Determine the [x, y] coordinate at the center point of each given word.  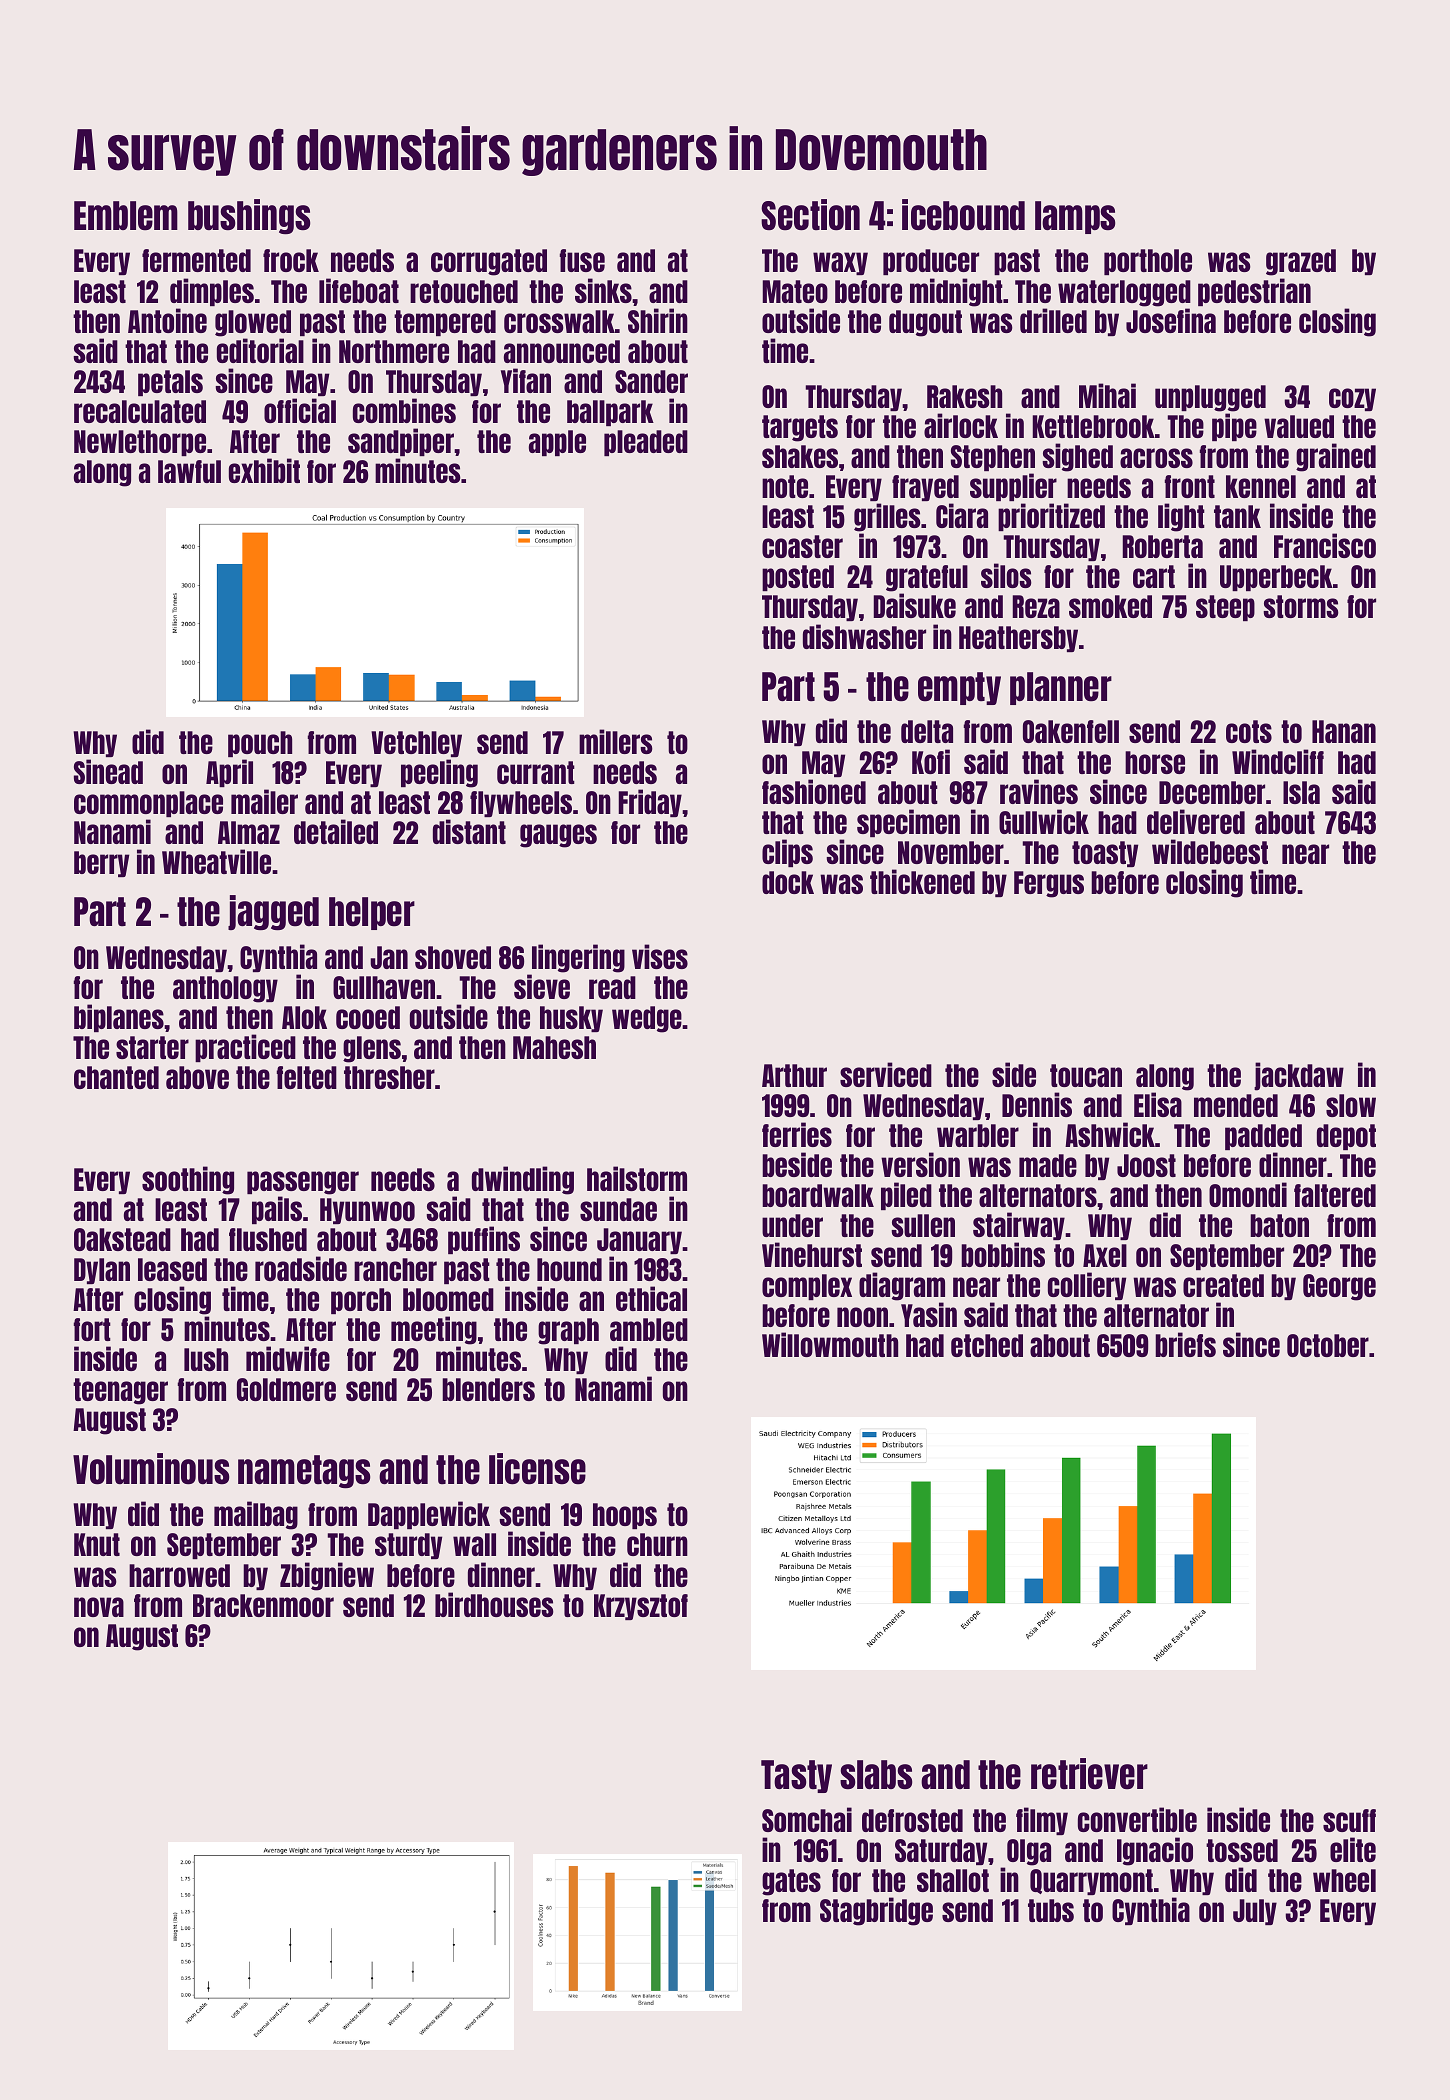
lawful [189, 471]
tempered [445, 323]
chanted [116, 1077]
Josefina [1171, 320]
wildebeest [1210, 851]
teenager [120, 1391]
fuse [582, 260]
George [1339, 1287]
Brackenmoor [263, 1605]
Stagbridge [876, 1911]
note [785, 486]
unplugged [1210, 398]
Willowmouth [830, 1344]
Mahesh [554, 1047]
